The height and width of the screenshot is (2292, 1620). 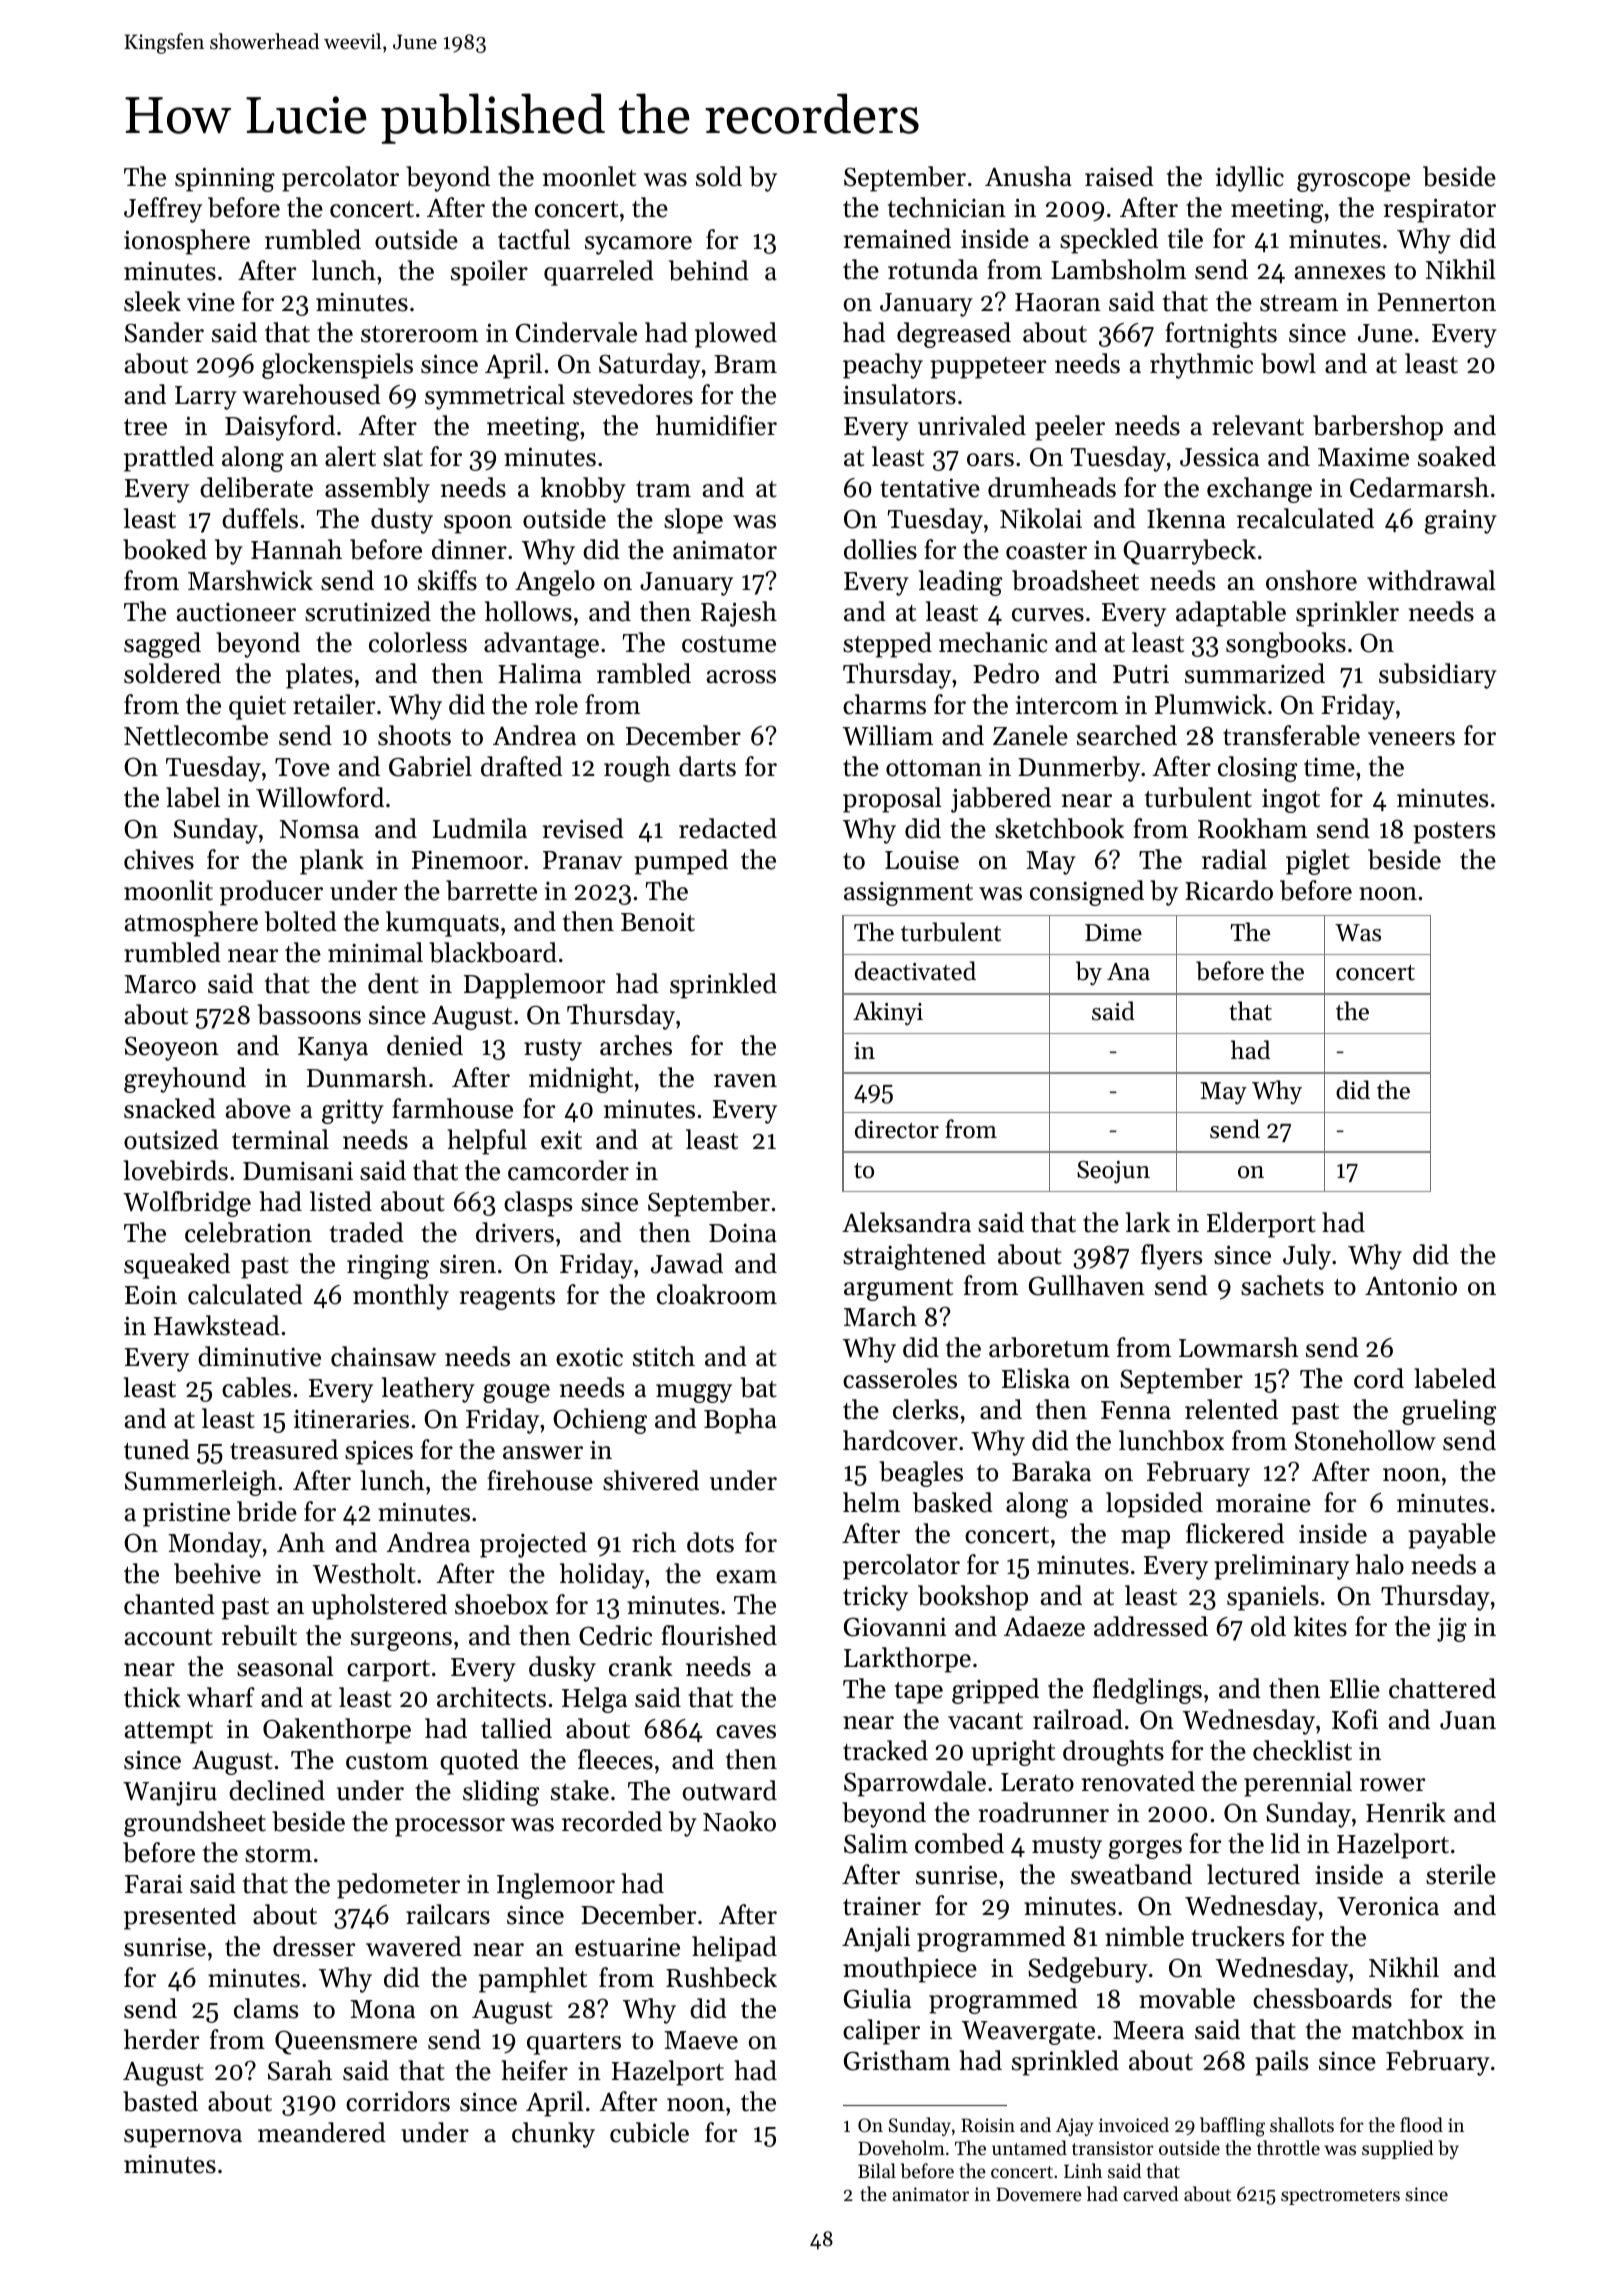 What do you see at coordinates (1436, 302) in the screenshot?
I see `Pennerton` at bounding box center [1436, 302].
